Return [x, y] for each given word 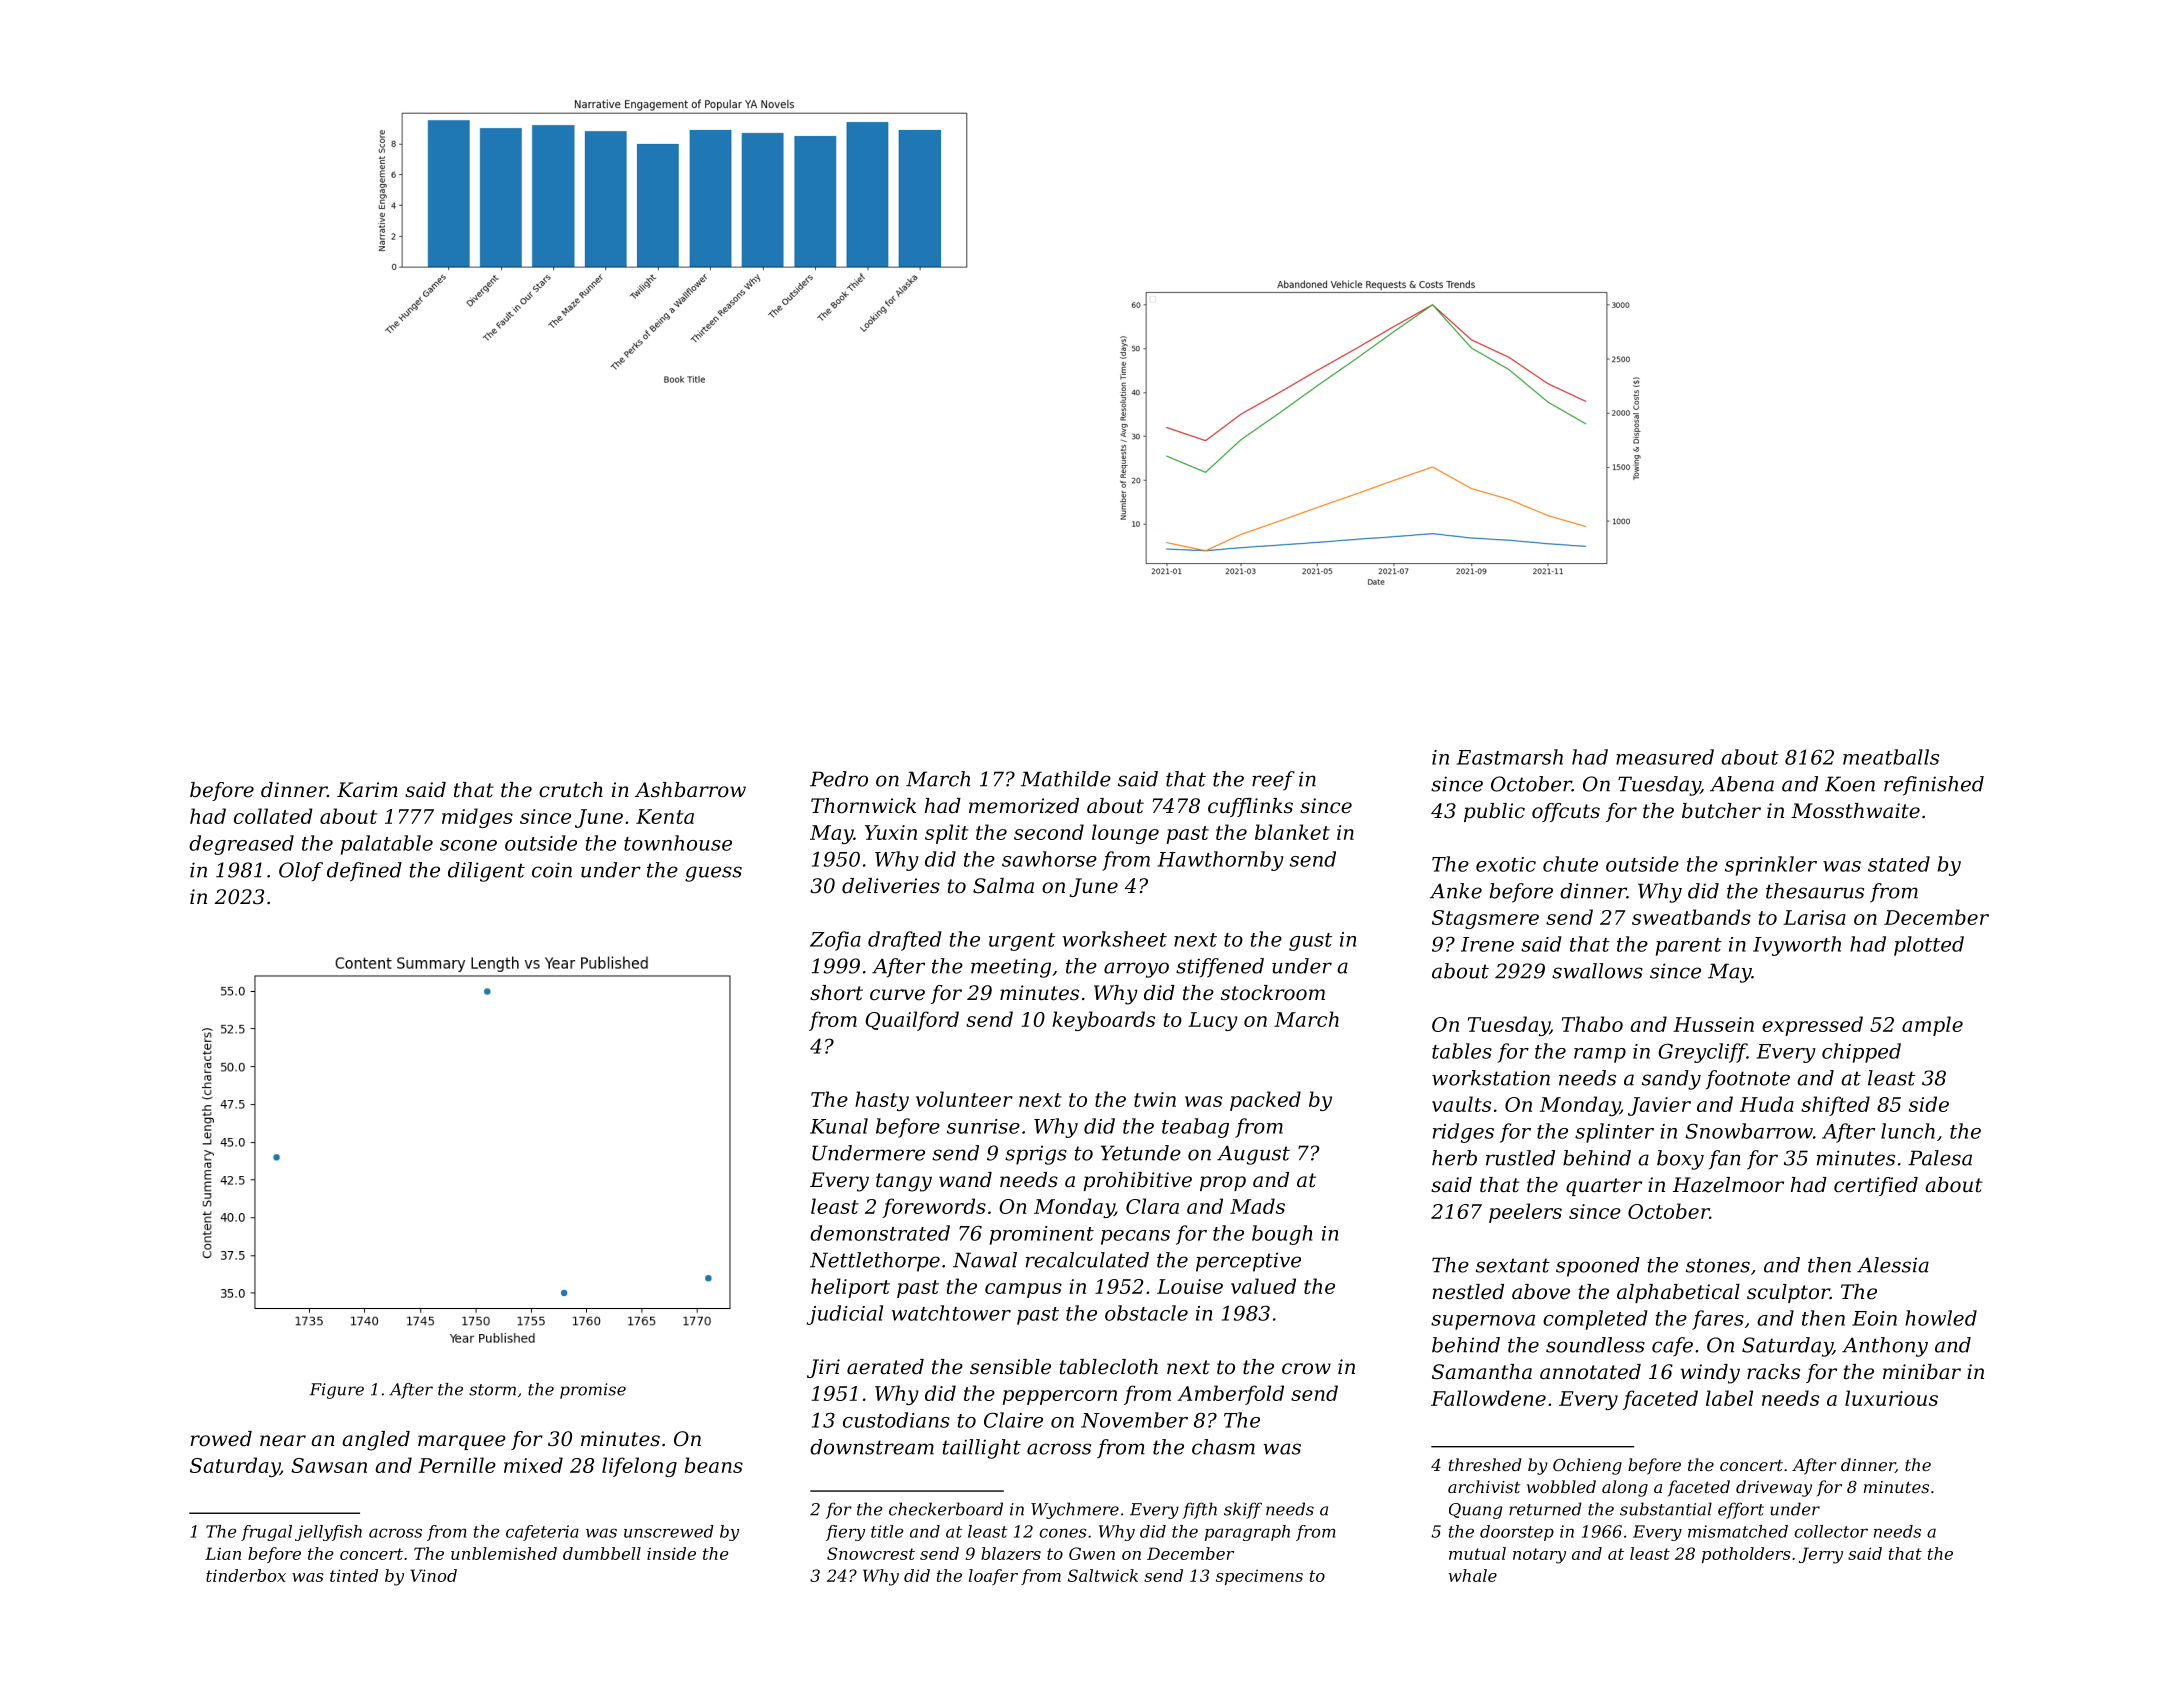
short [836, 993]
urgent [1022, 942]
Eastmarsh [1510, 757]
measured [1665, 757]
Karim [367, 789]
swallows [1597, 971]
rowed [221, 1439]
